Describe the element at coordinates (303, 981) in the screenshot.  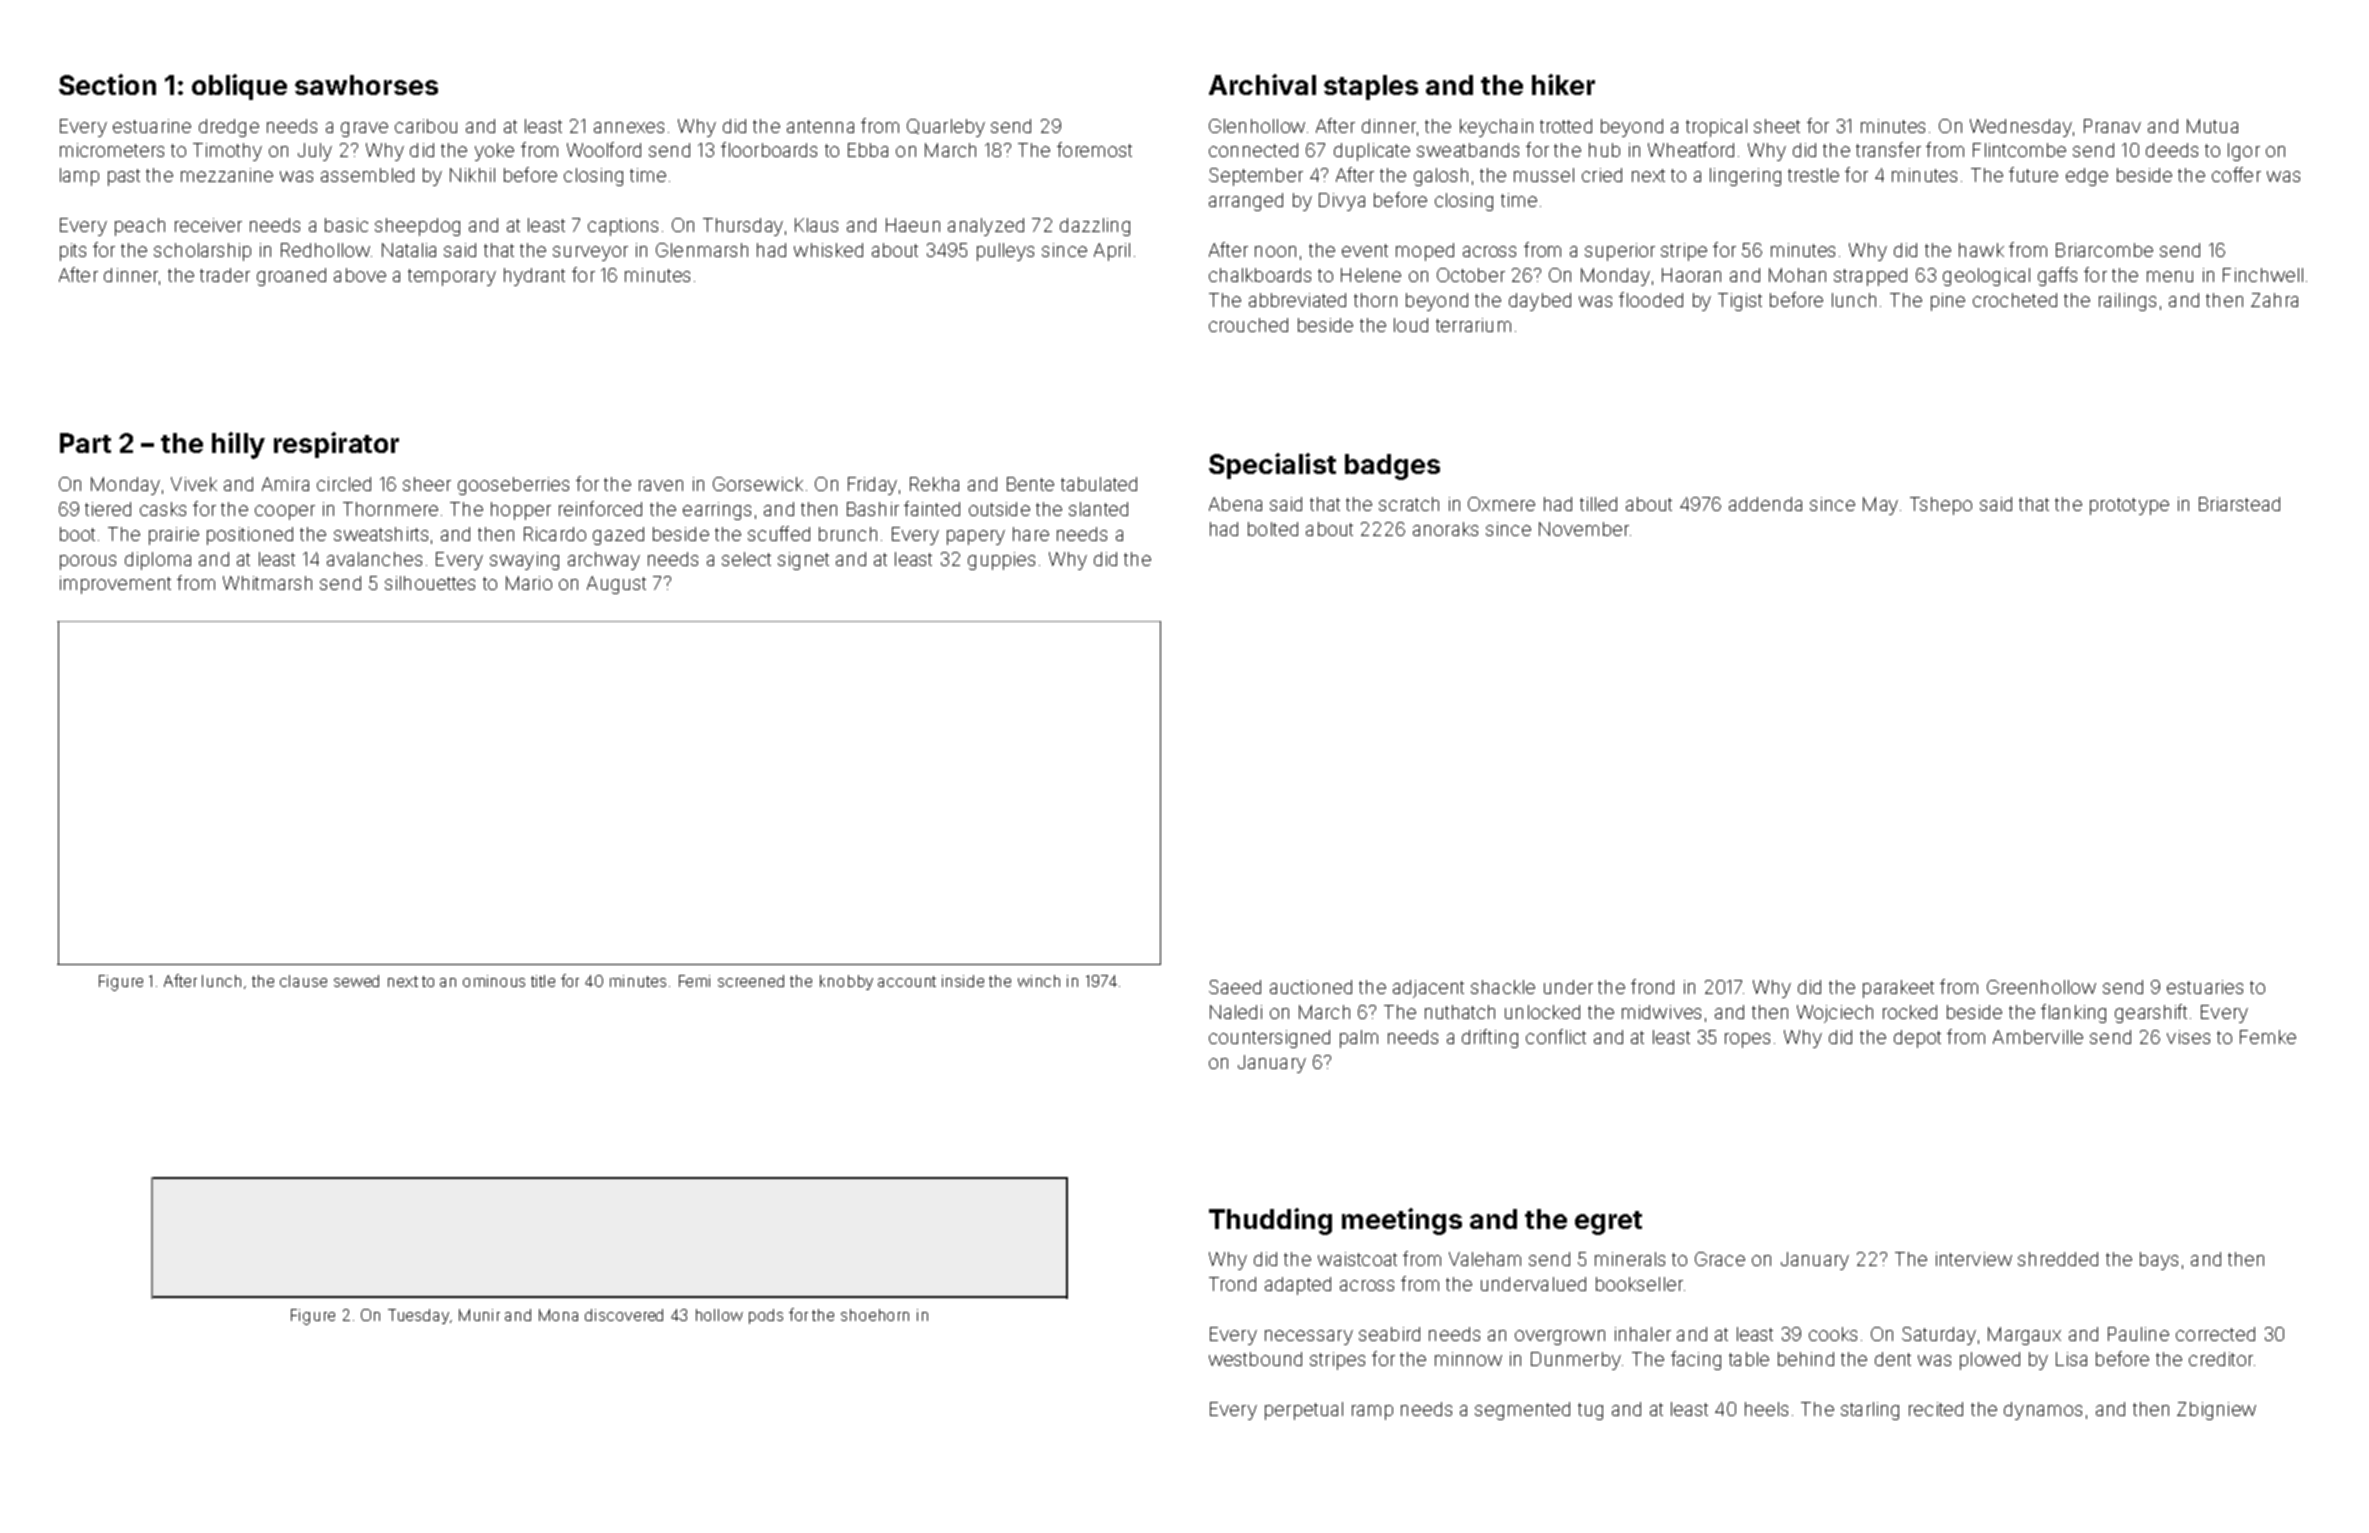
I see `clause` at that location.
